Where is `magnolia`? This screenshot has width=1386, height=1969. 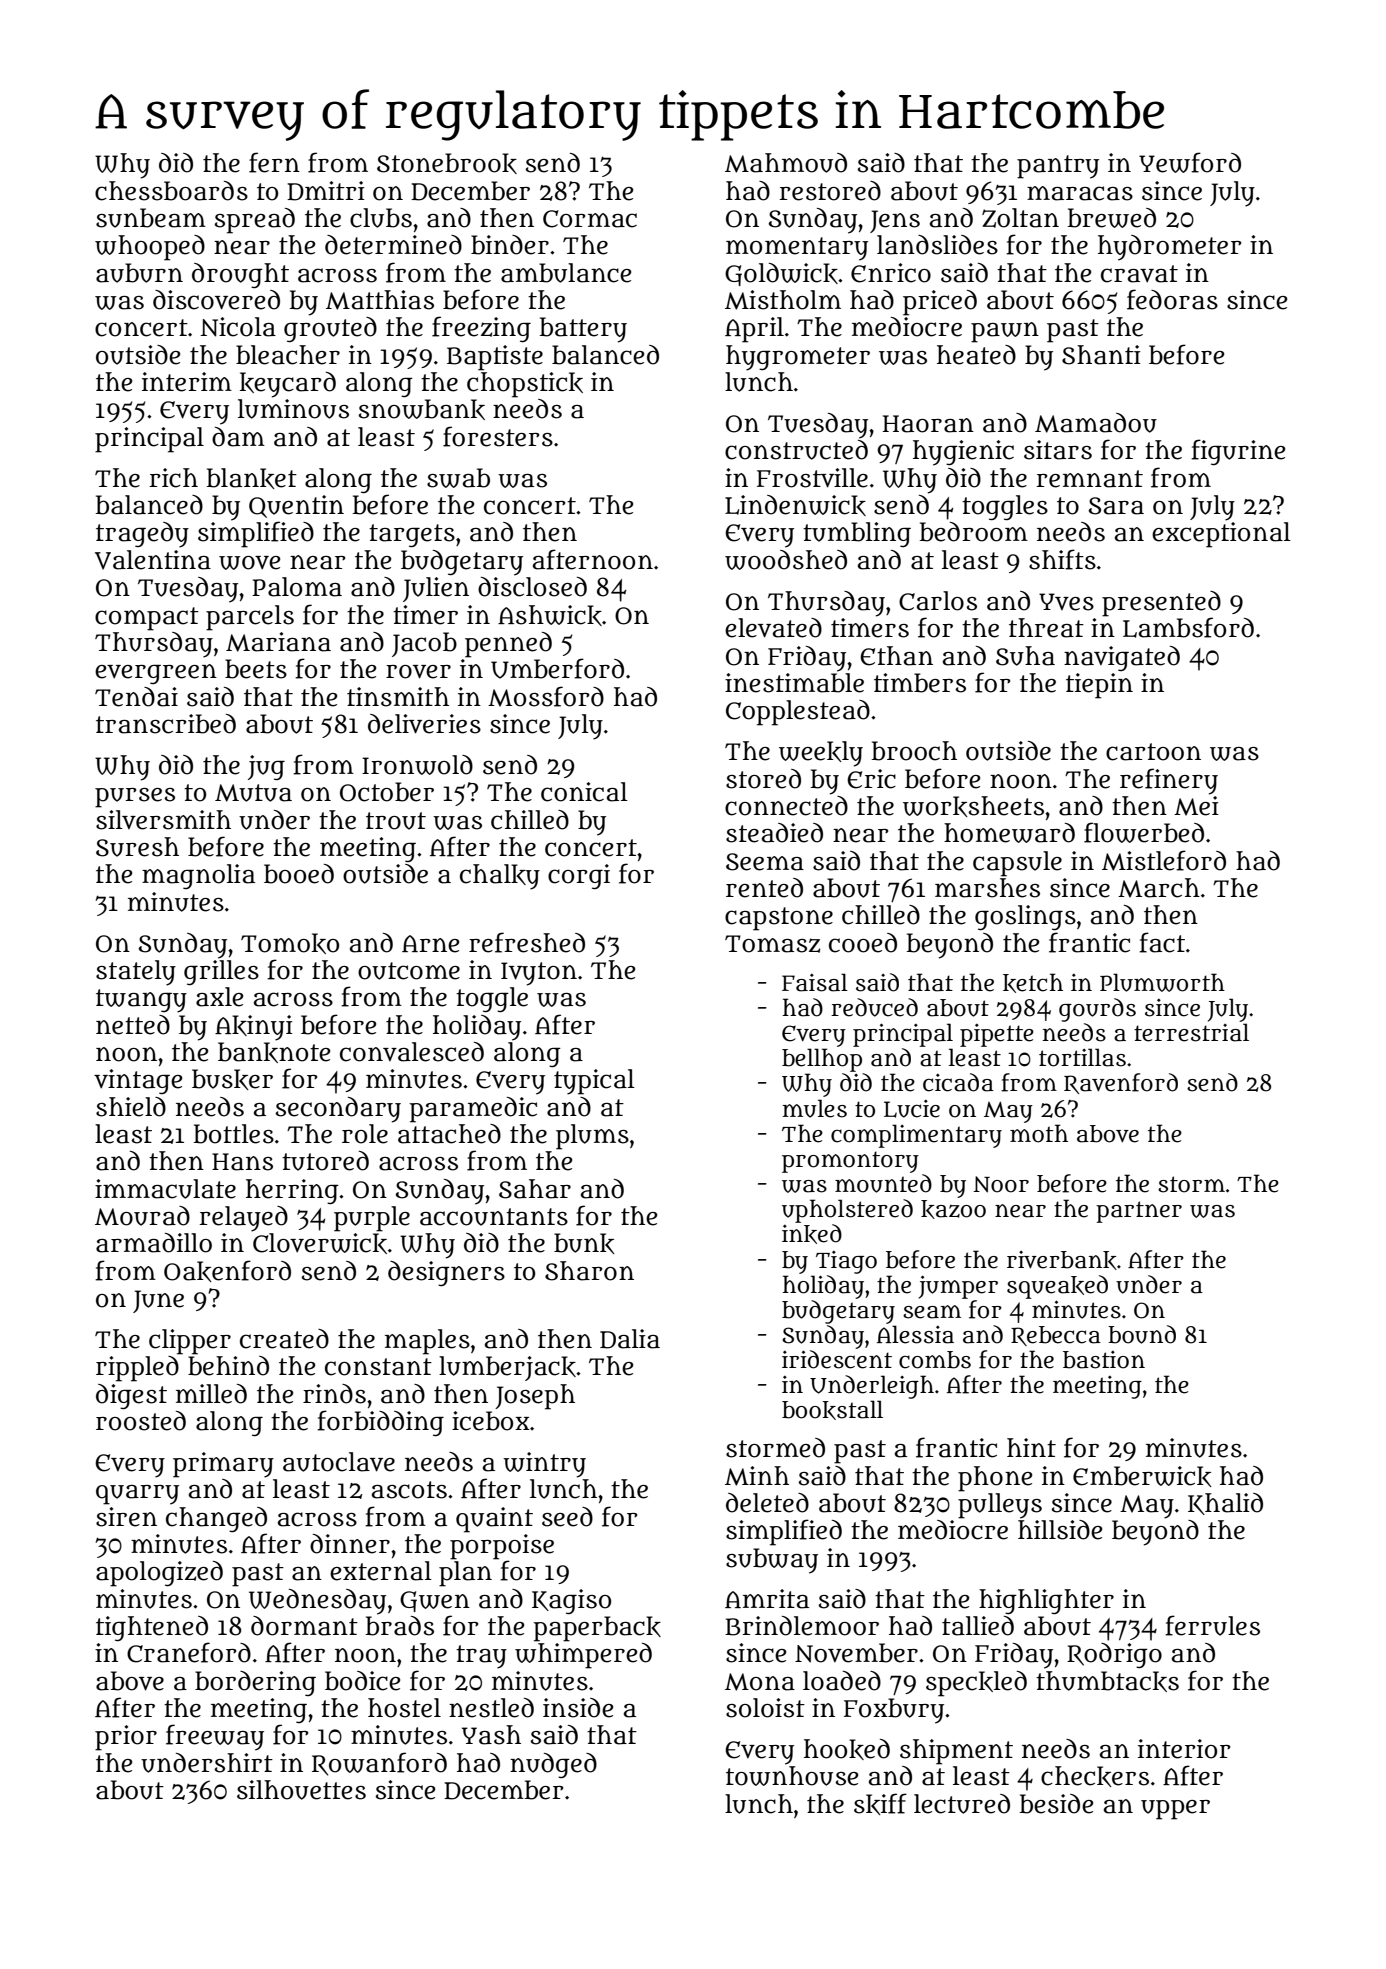
magnolia is located at coordinates (198, 876).
